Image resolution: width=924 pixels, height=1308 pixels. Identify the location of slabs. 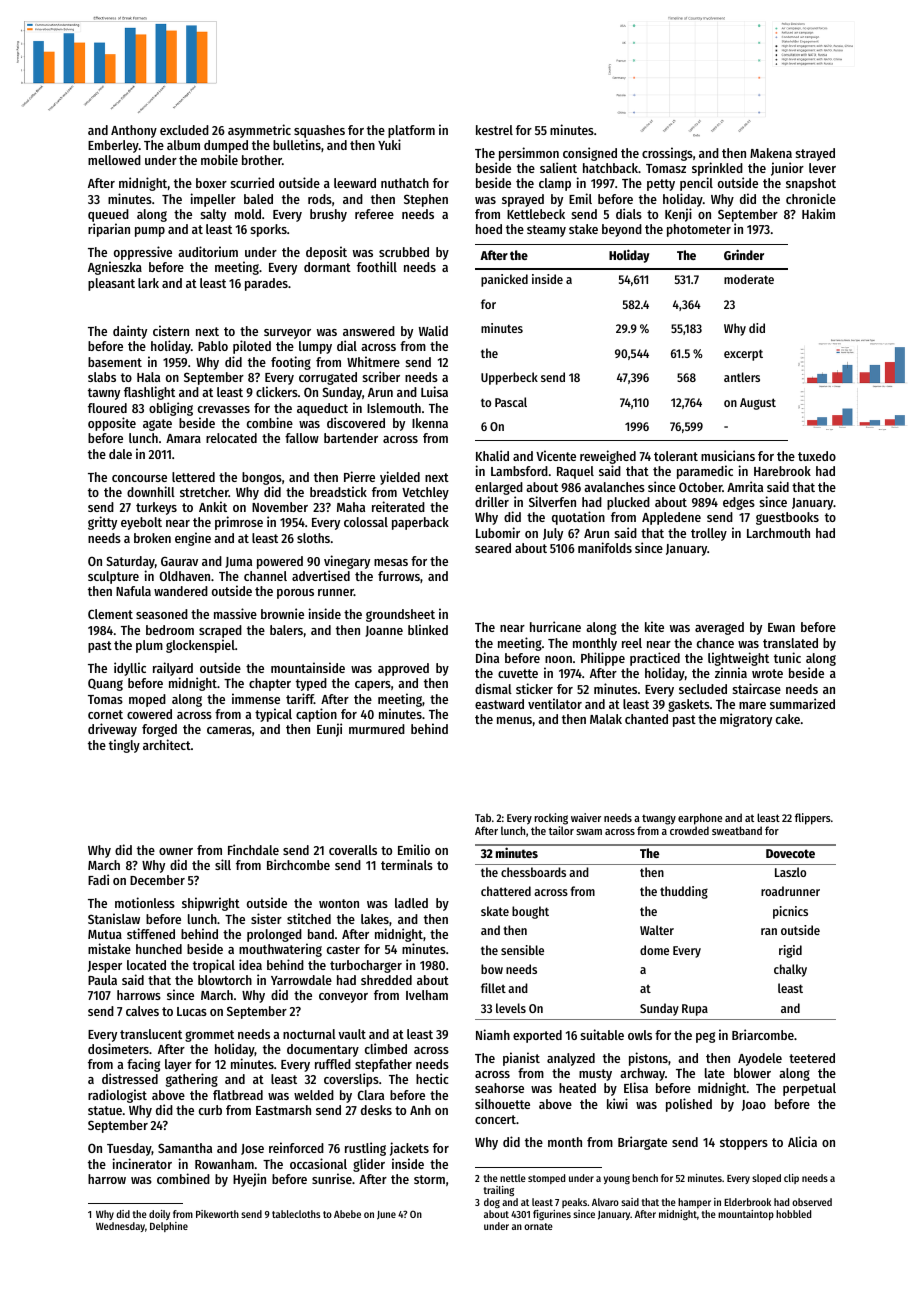
(102, 377).
